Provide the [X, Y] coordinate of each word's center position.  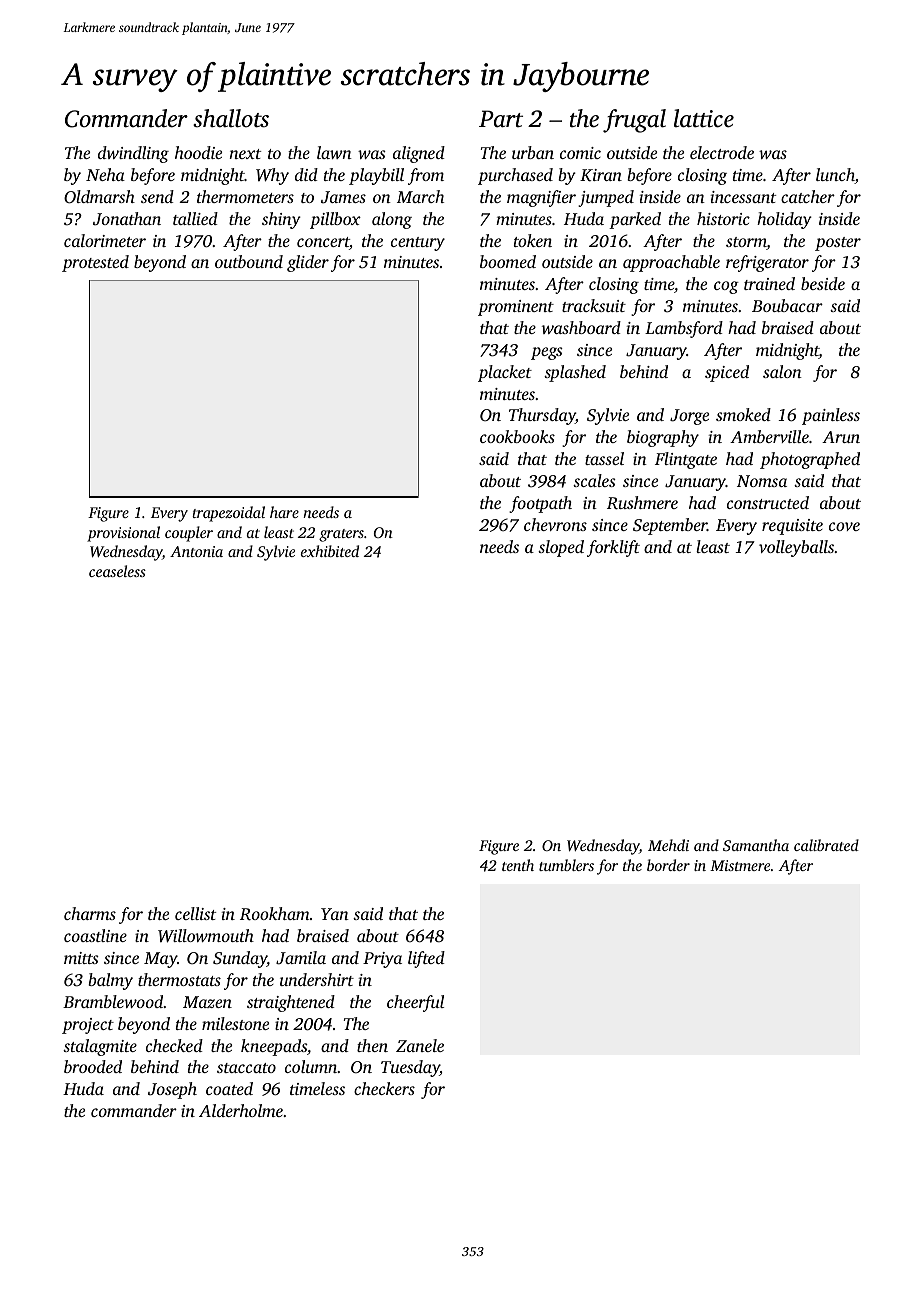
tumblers [566, 865]
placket [505, 373]
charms [90, 913]
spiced [727, 373]
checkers [384, 1088]
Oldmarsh [99, 197]
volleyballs [796, 548]
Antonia [196, 551]
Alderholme [241, 1110]
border [668, 865]
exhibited [330, 551]
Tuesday [410, 1068]
